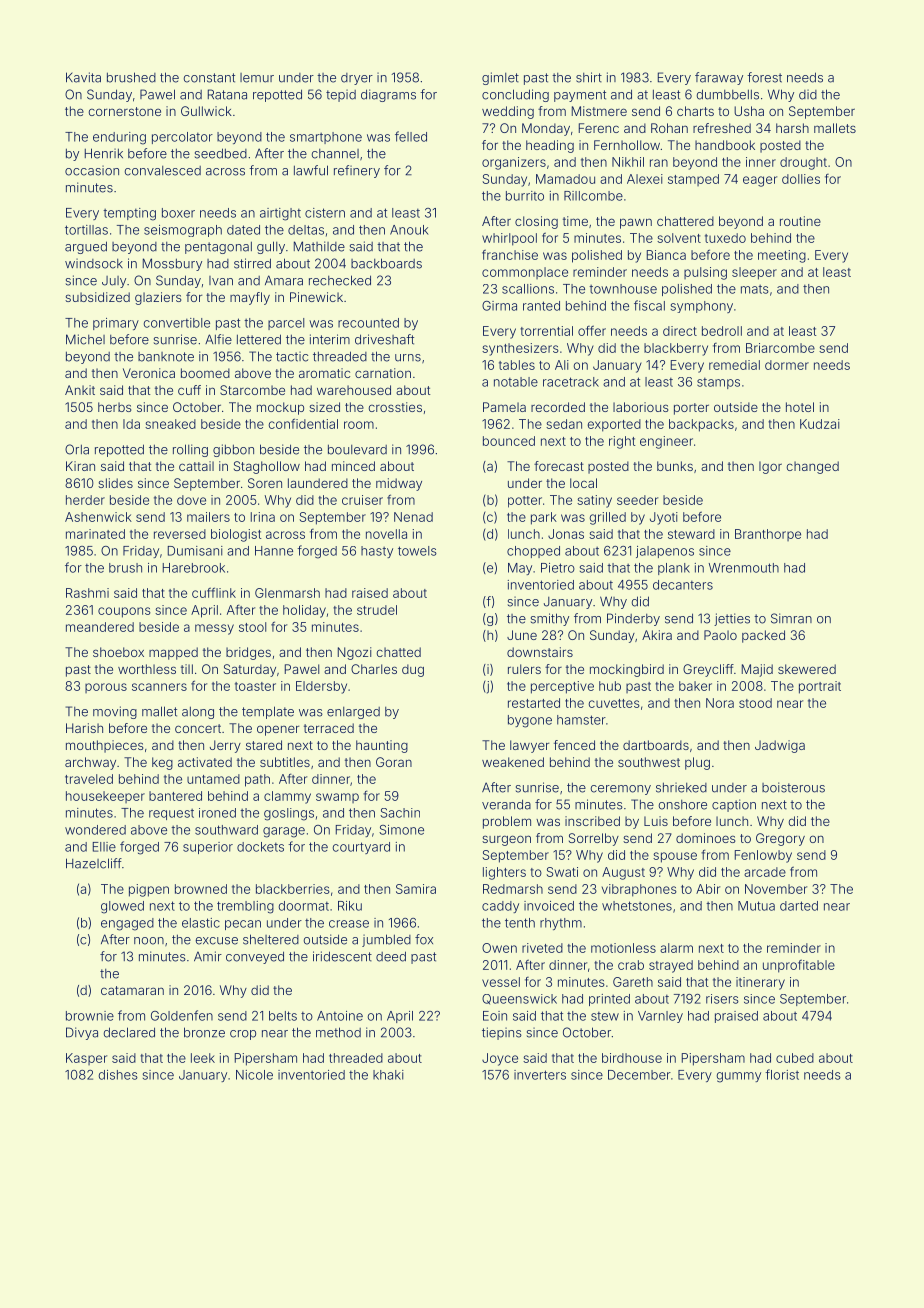 The image size is (924, 1308). I want to click on khaki, so click(388, 1075).
